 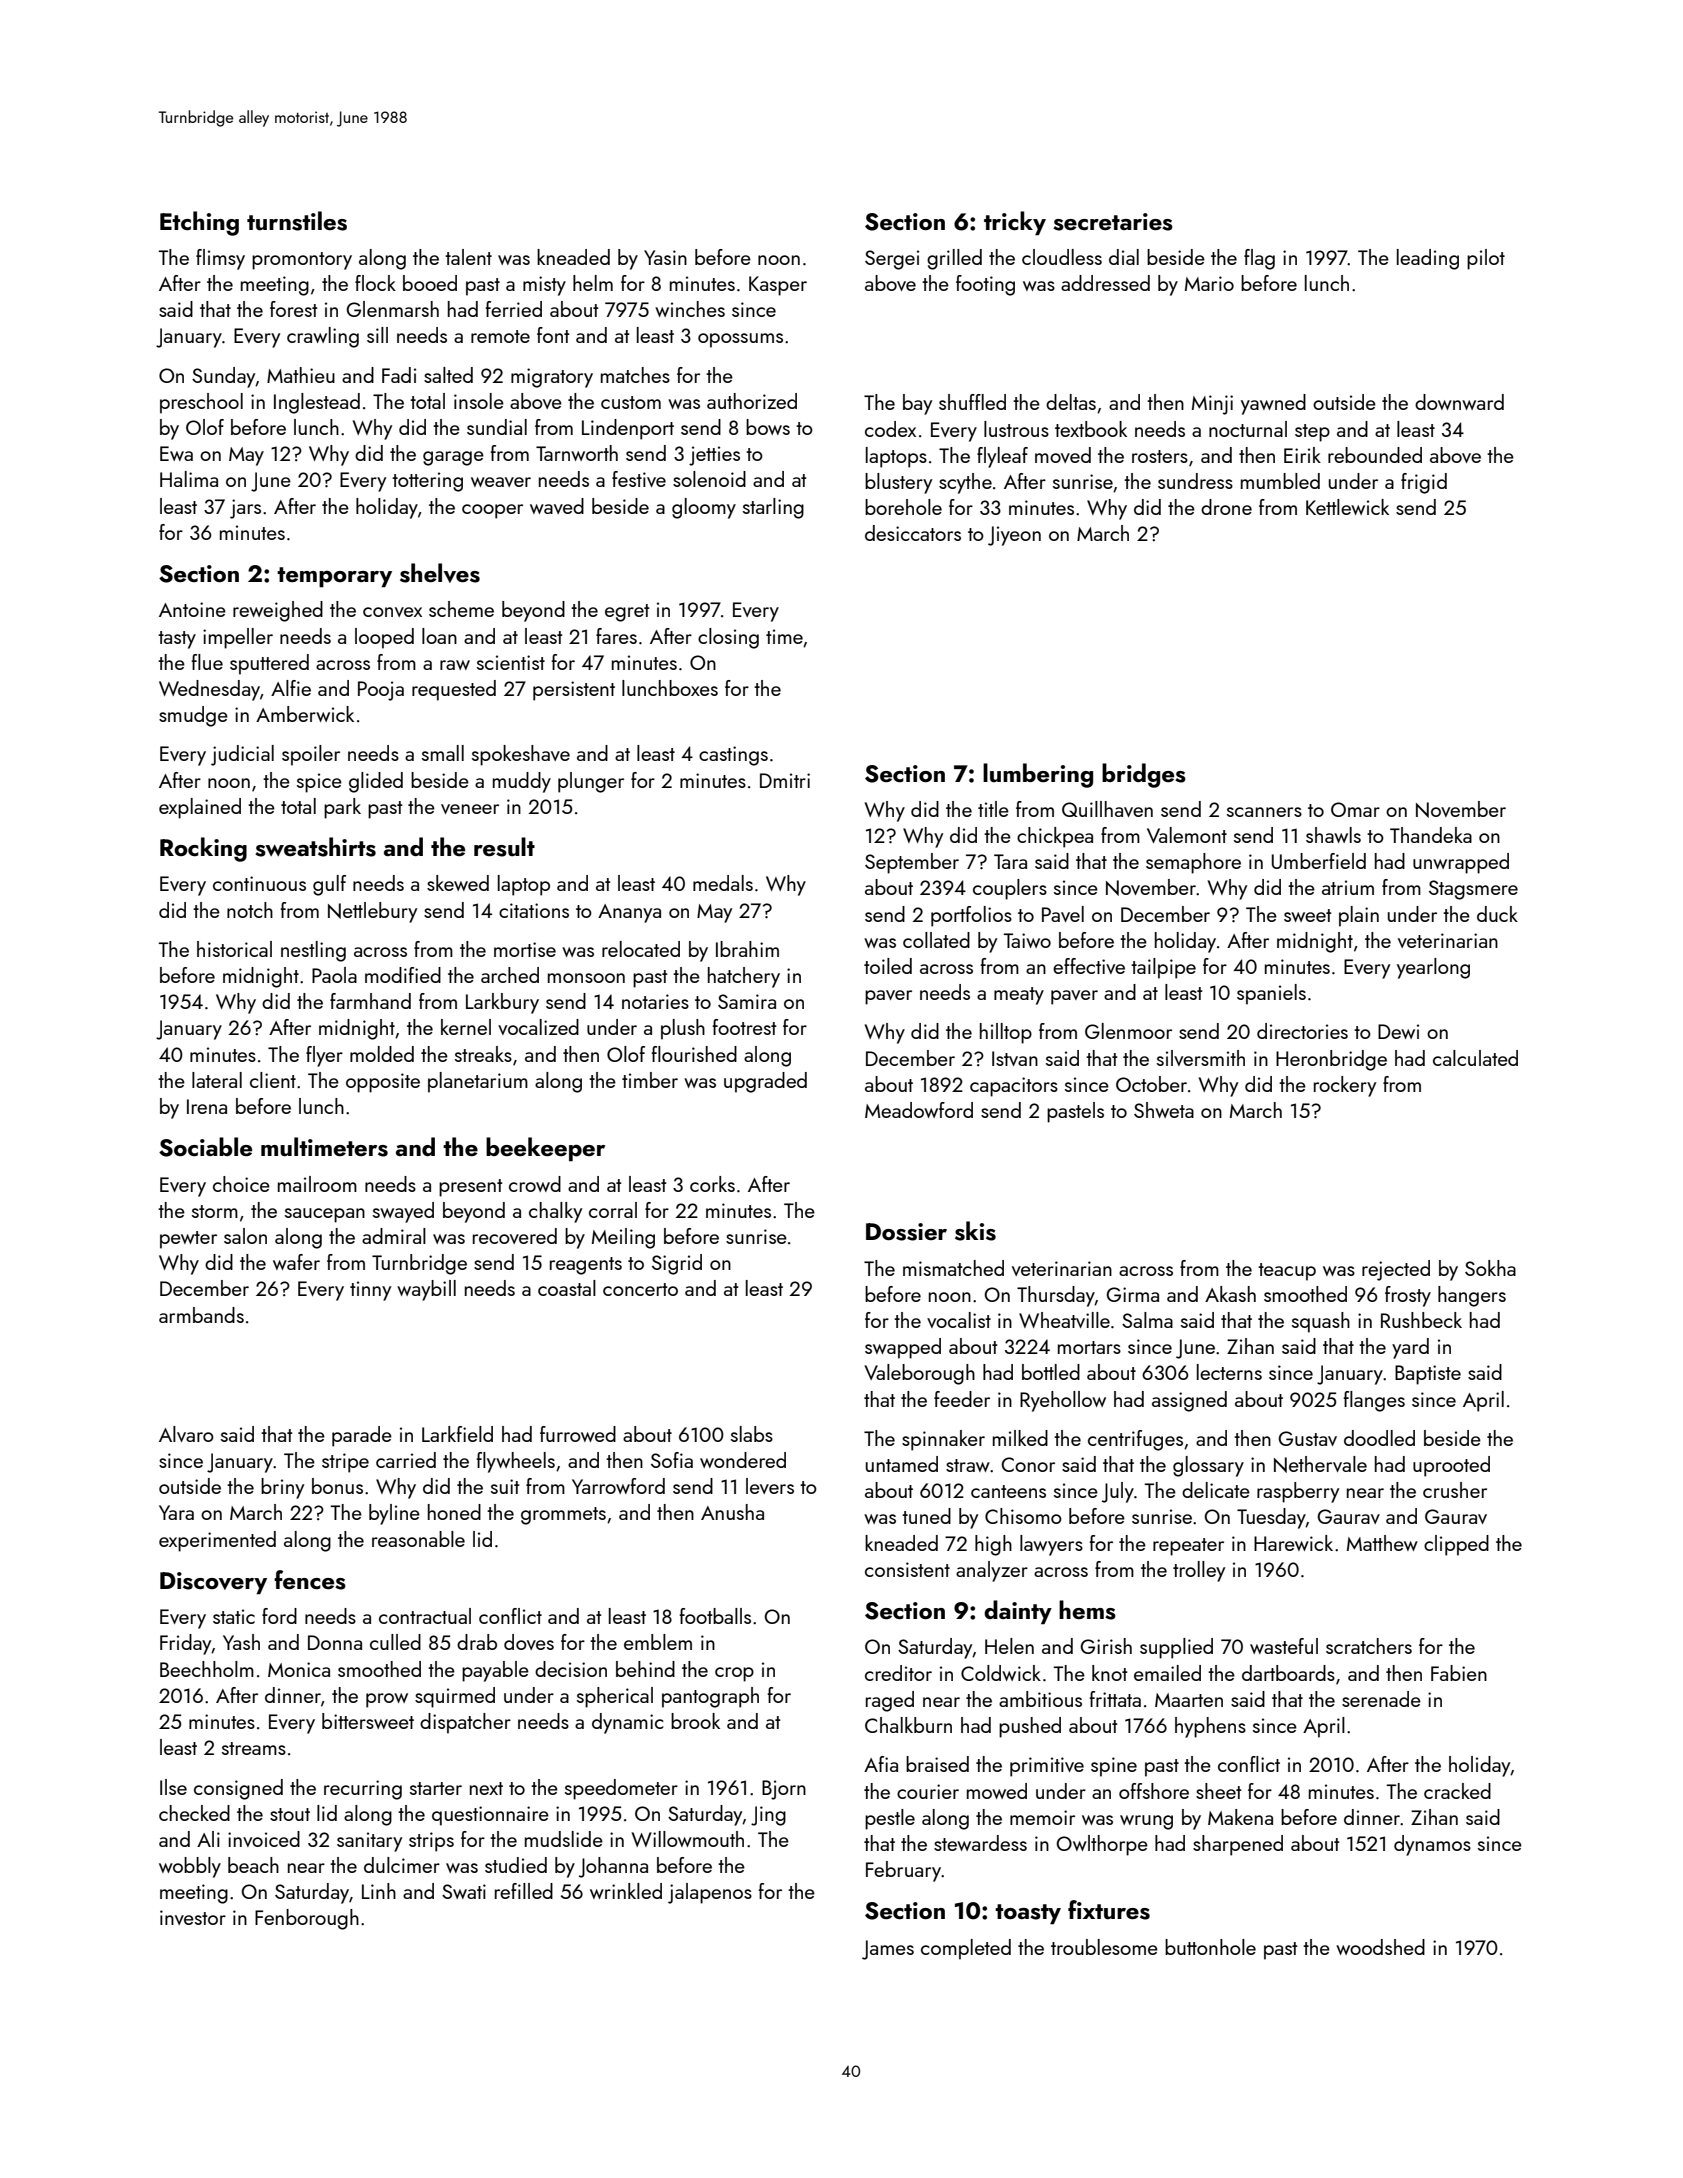 What do you see at coordinates (710, 1697) in the page?
I see `pantograph` at bounding box center [710, 1697].
